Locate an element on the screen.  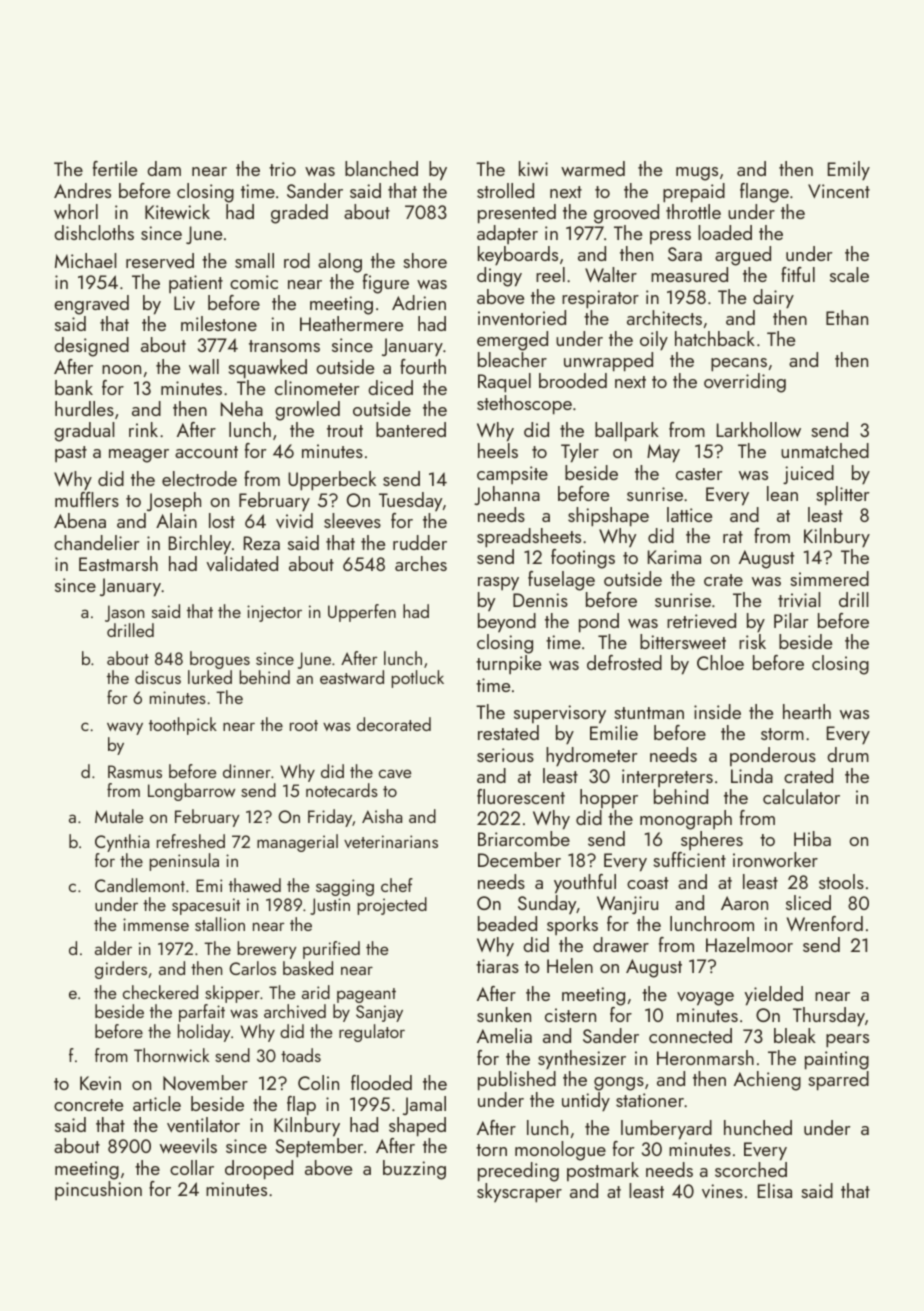
Jamal is located at coordinates (424, 1105).
